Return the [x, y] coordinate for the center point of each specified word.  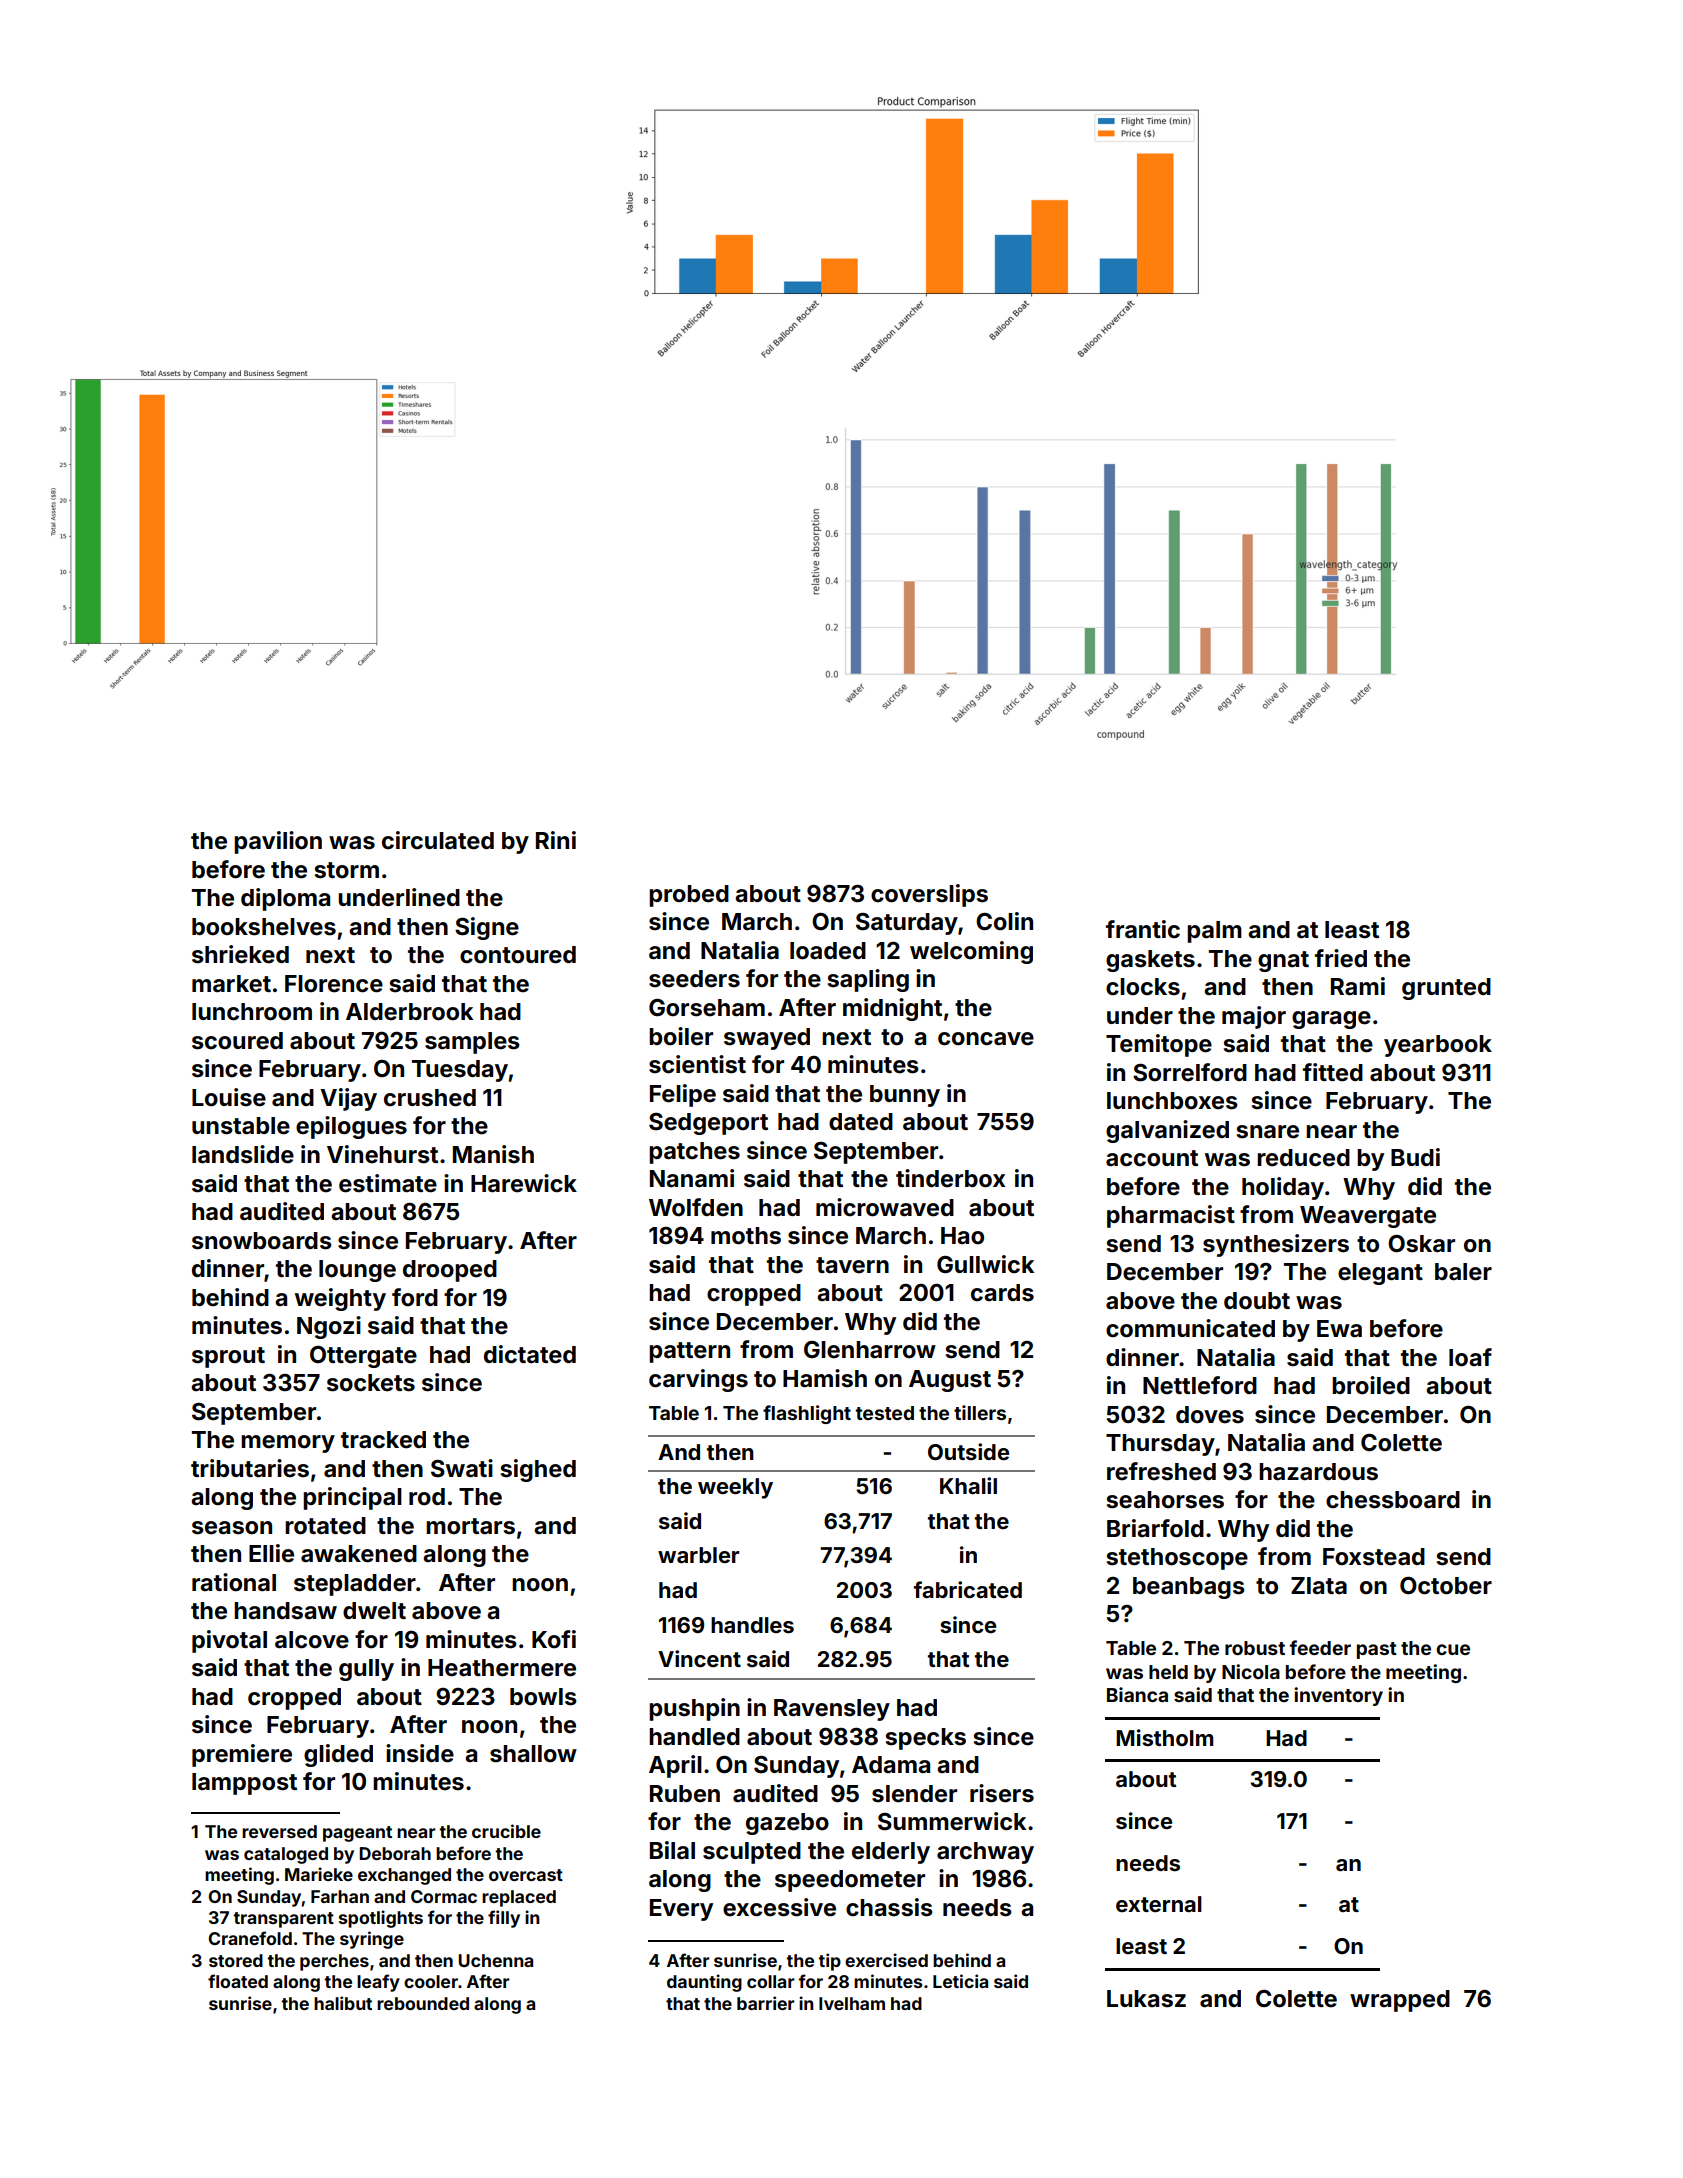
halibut [343, 2003]
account [1152, 1158]
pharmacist [1171, 1216]
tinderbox [950, 1178]
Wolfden [696, 1207]
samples [472, 1043]
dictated [530, 1354]
